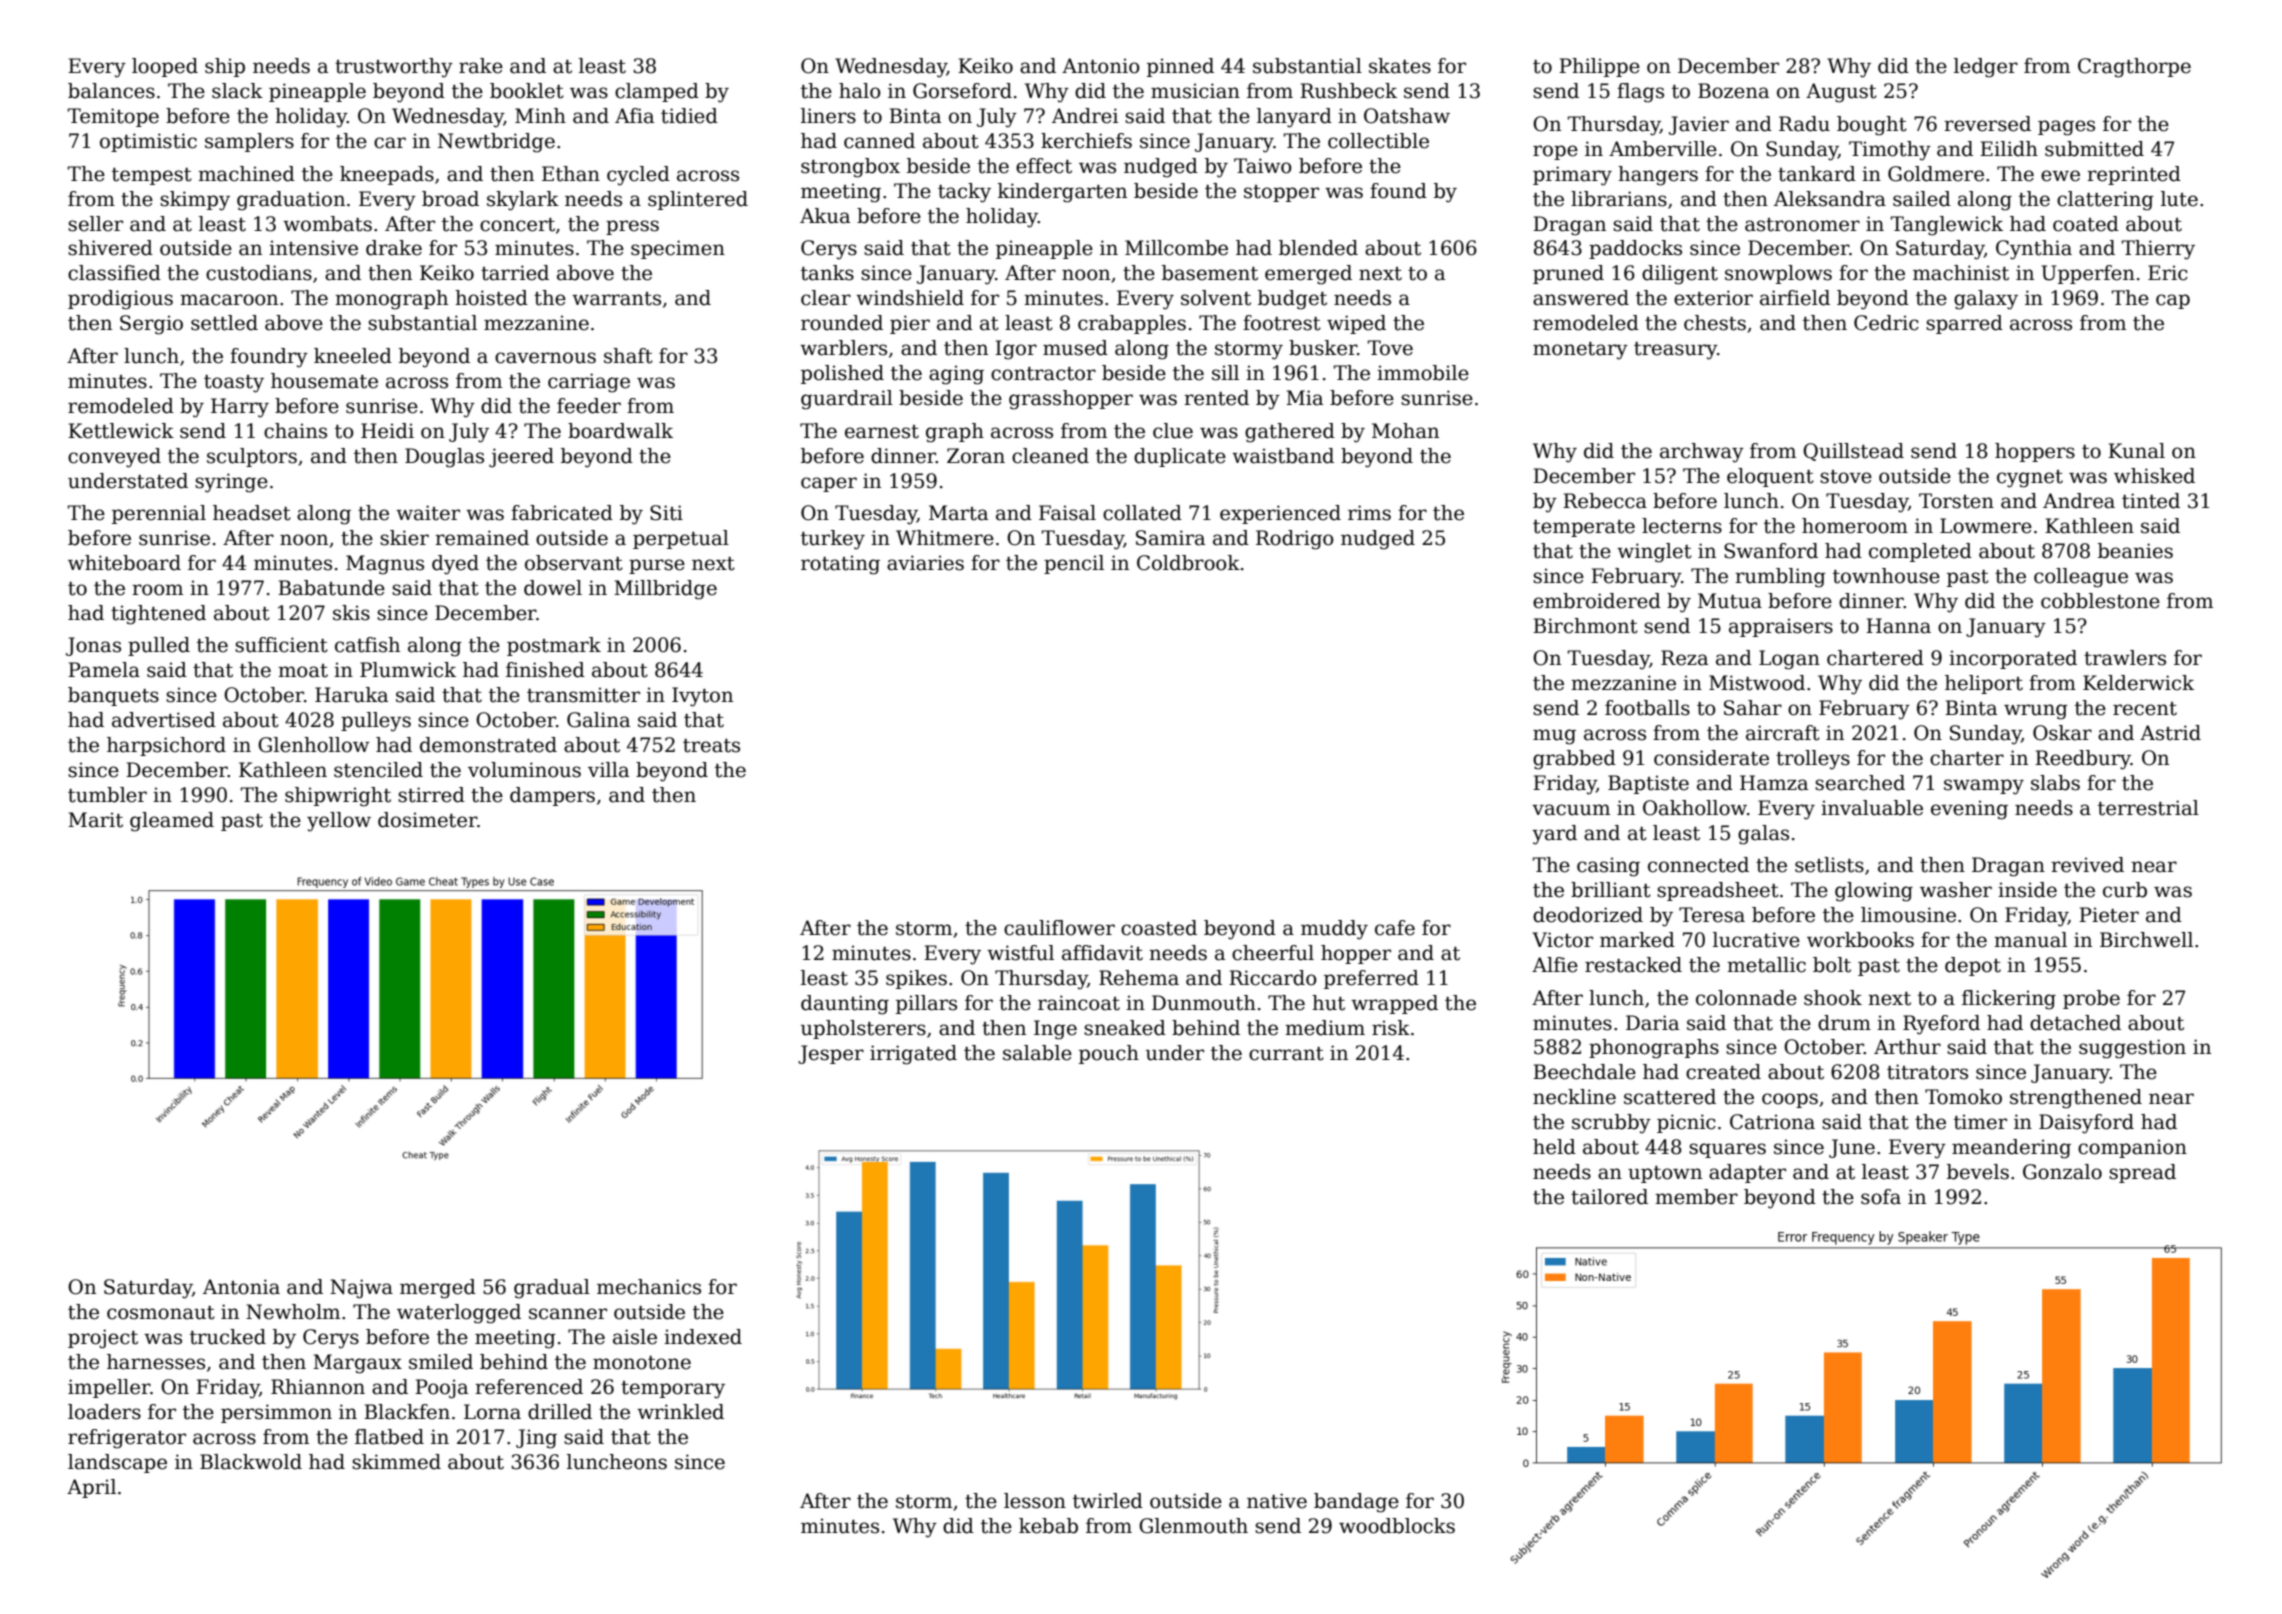  Describe the element at coordinates (1286, 1054) in the screenshot. I see `currant` at that location.
